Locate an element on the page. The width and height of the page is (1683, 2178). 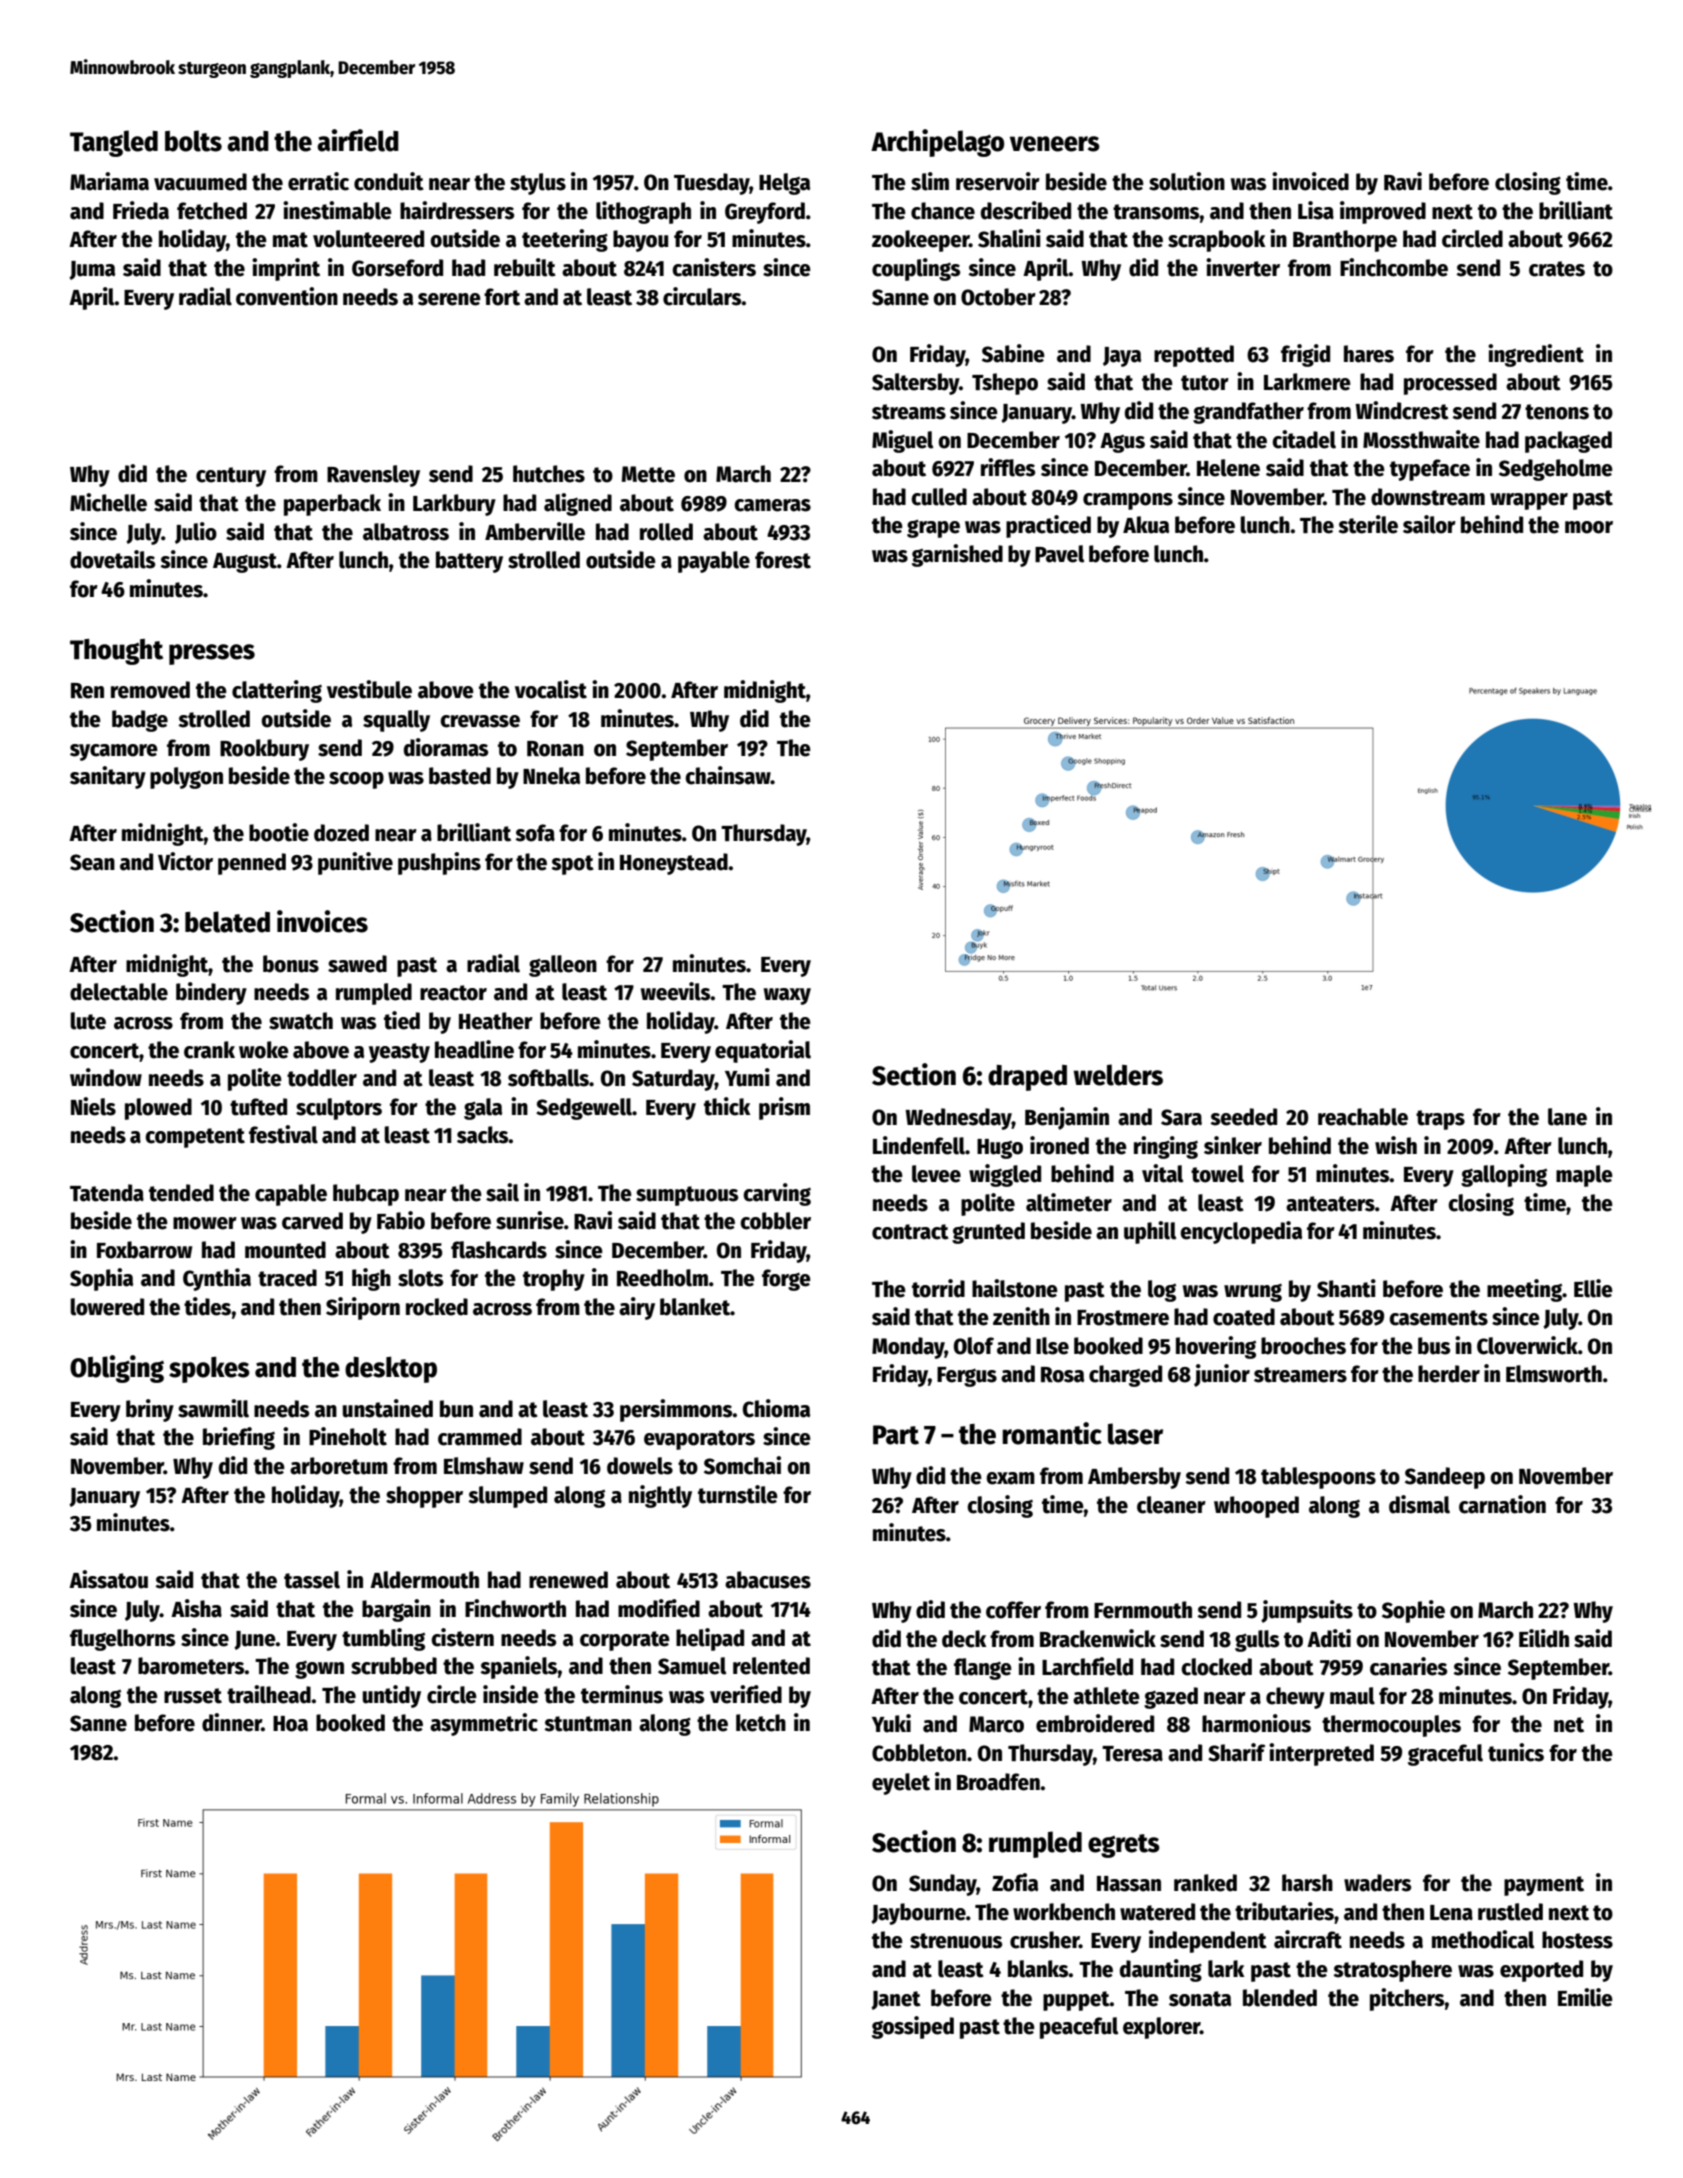
gossiped is located at coordinates (913, 2027).
